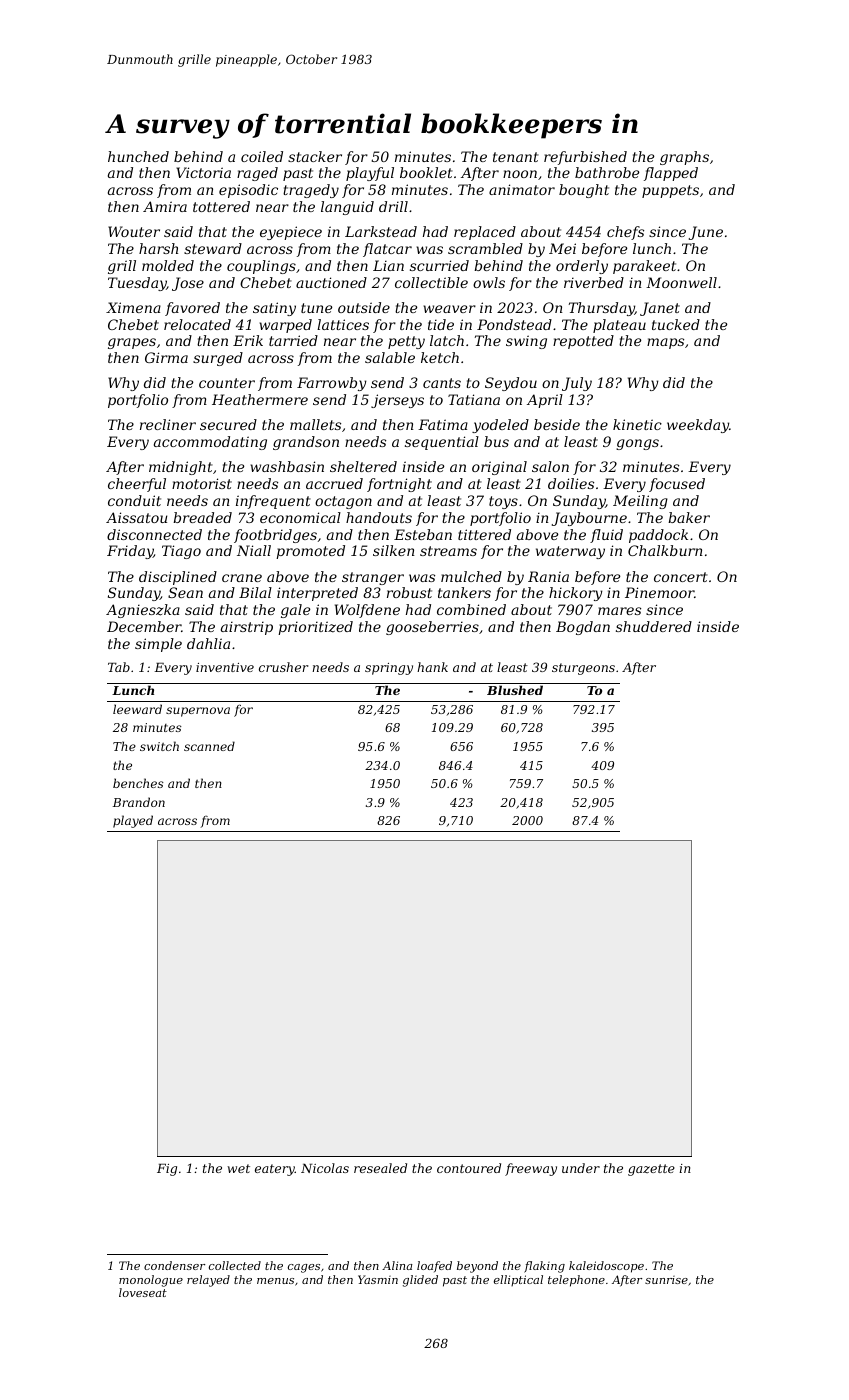  What do you see at coordinates (485, 233) in the document?
I see `replaced` at bounding box center [485, 233].
